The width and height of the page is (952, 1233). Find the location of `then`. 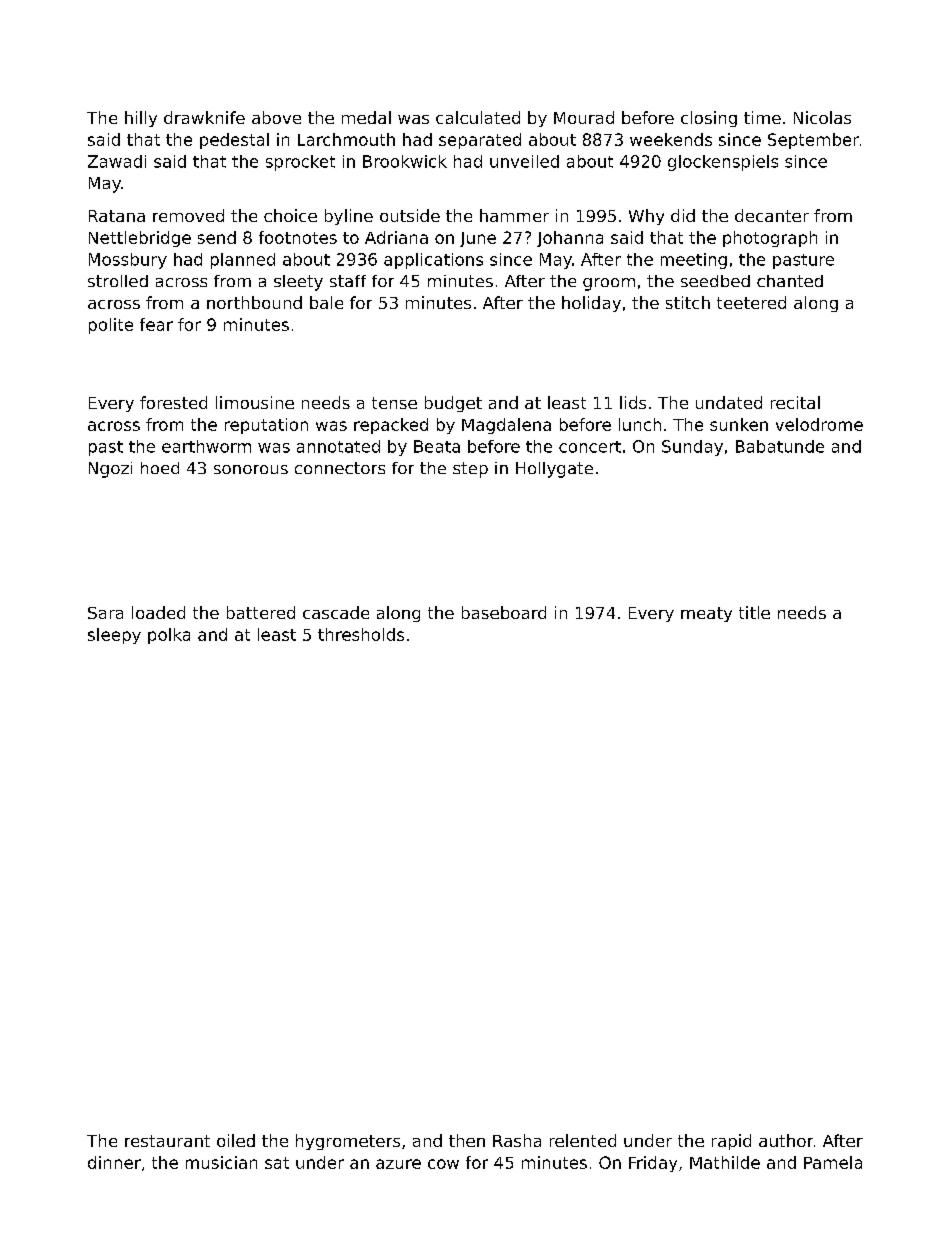

then is located at coordinates (467, 1140).
